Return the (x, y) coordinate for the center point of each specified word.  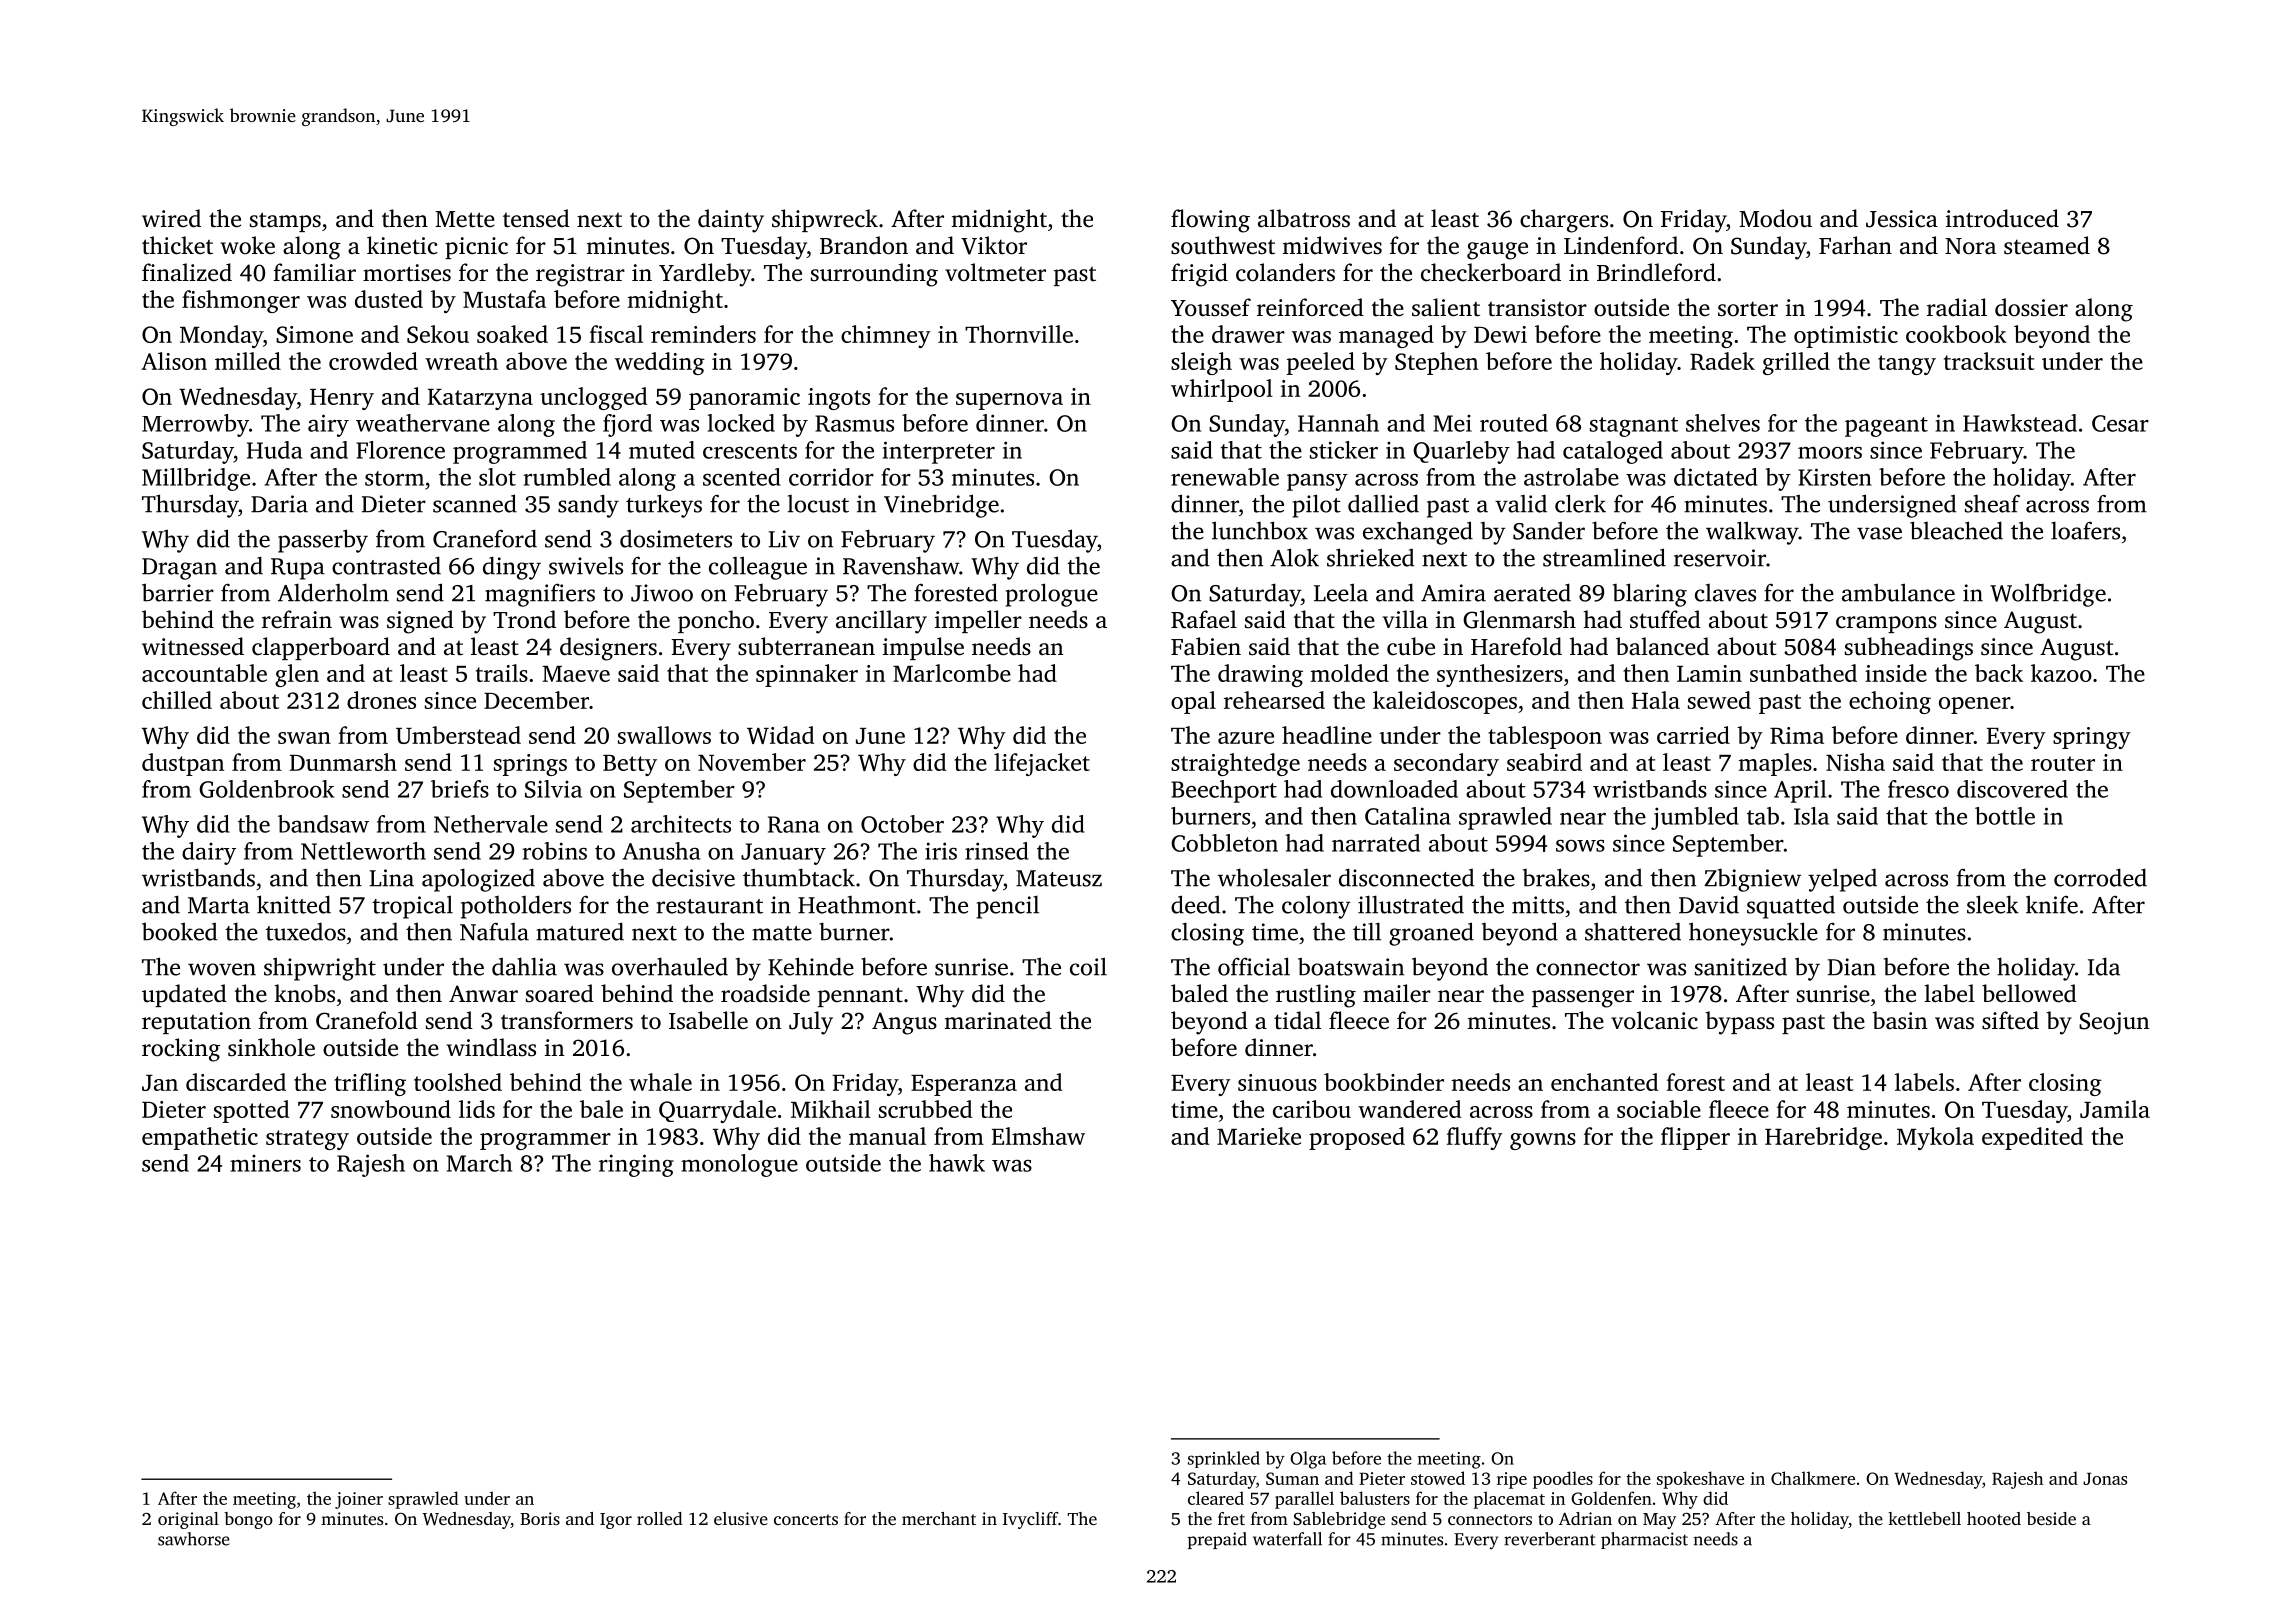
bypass (1739, 1023)
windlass (491, 1047)
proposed (1357, 1138)
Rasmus (854, 423)
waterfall (1287, 1539)
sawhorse (194, 1539)
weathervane (423, 423)
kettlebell (1924, 1518)
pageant (1886, 427)
